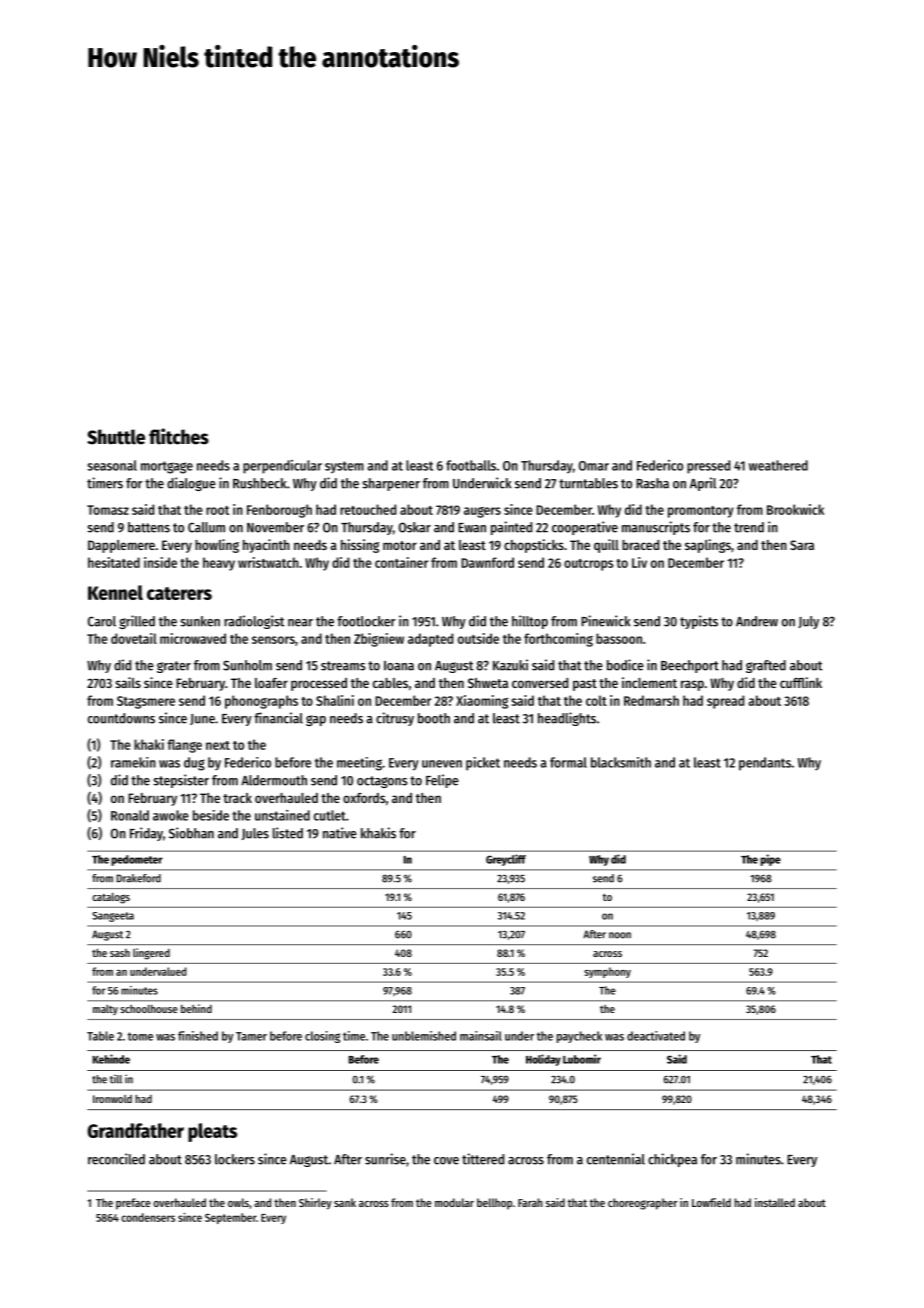  What do you see at coordinates (179, 436) in the image?
I see `flitches` at bounding box center [179, 436].
